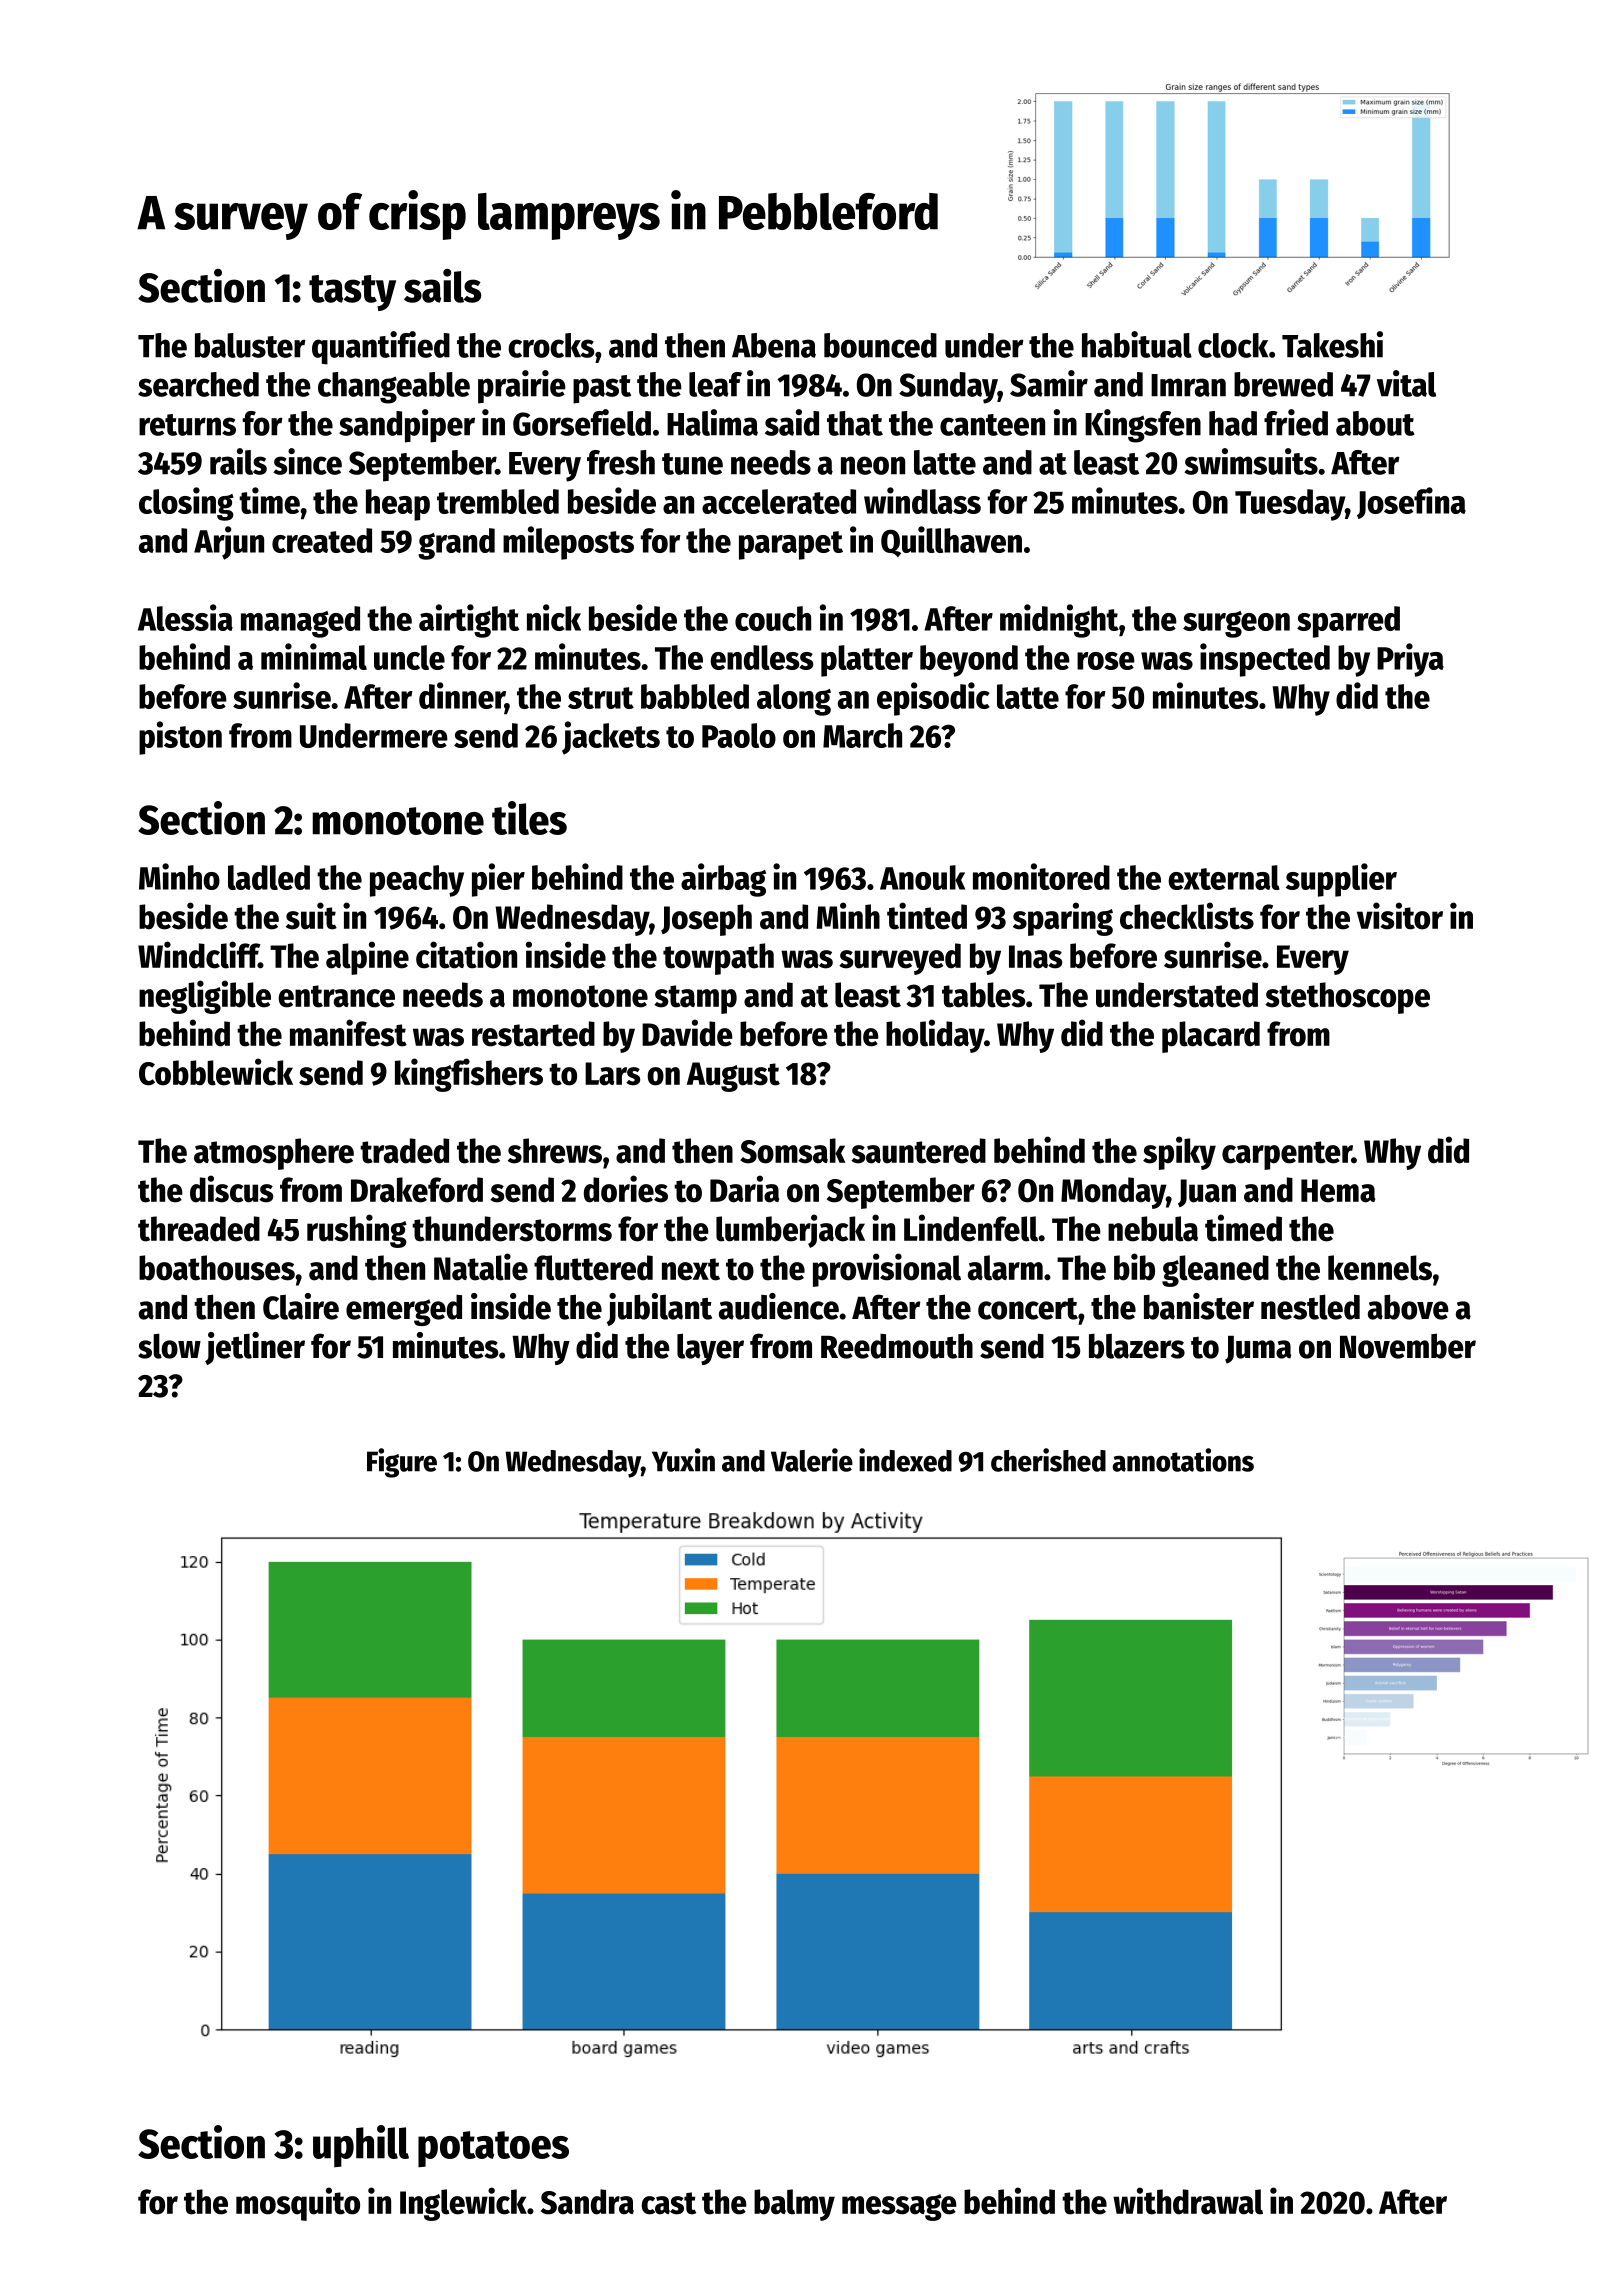  Describe the element at coordinates (710, 1349) in the page. I see `layer` at that location.
